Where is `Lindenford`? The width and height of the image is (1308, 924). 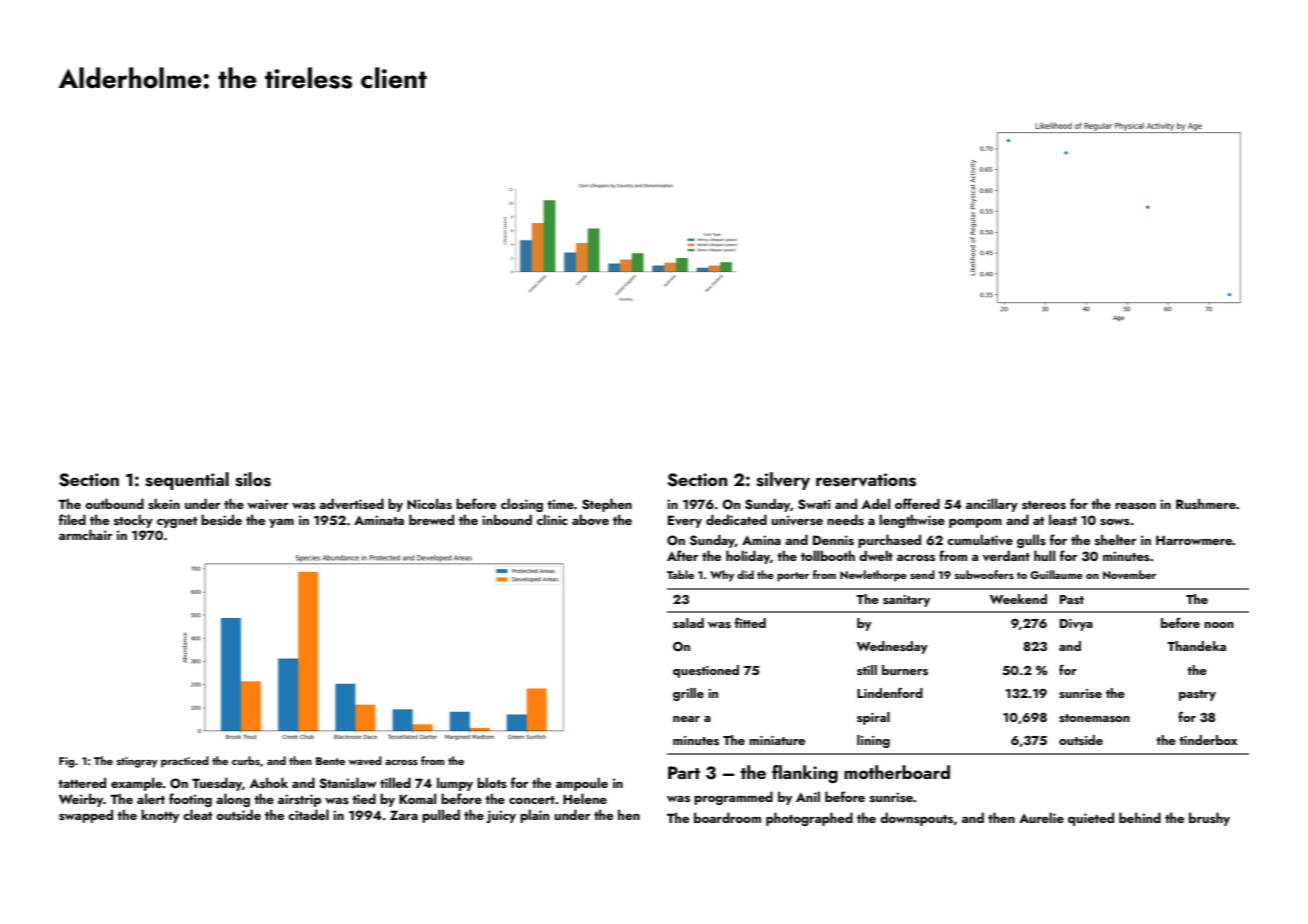
Lindenford is located at coordinates (890, 692).
